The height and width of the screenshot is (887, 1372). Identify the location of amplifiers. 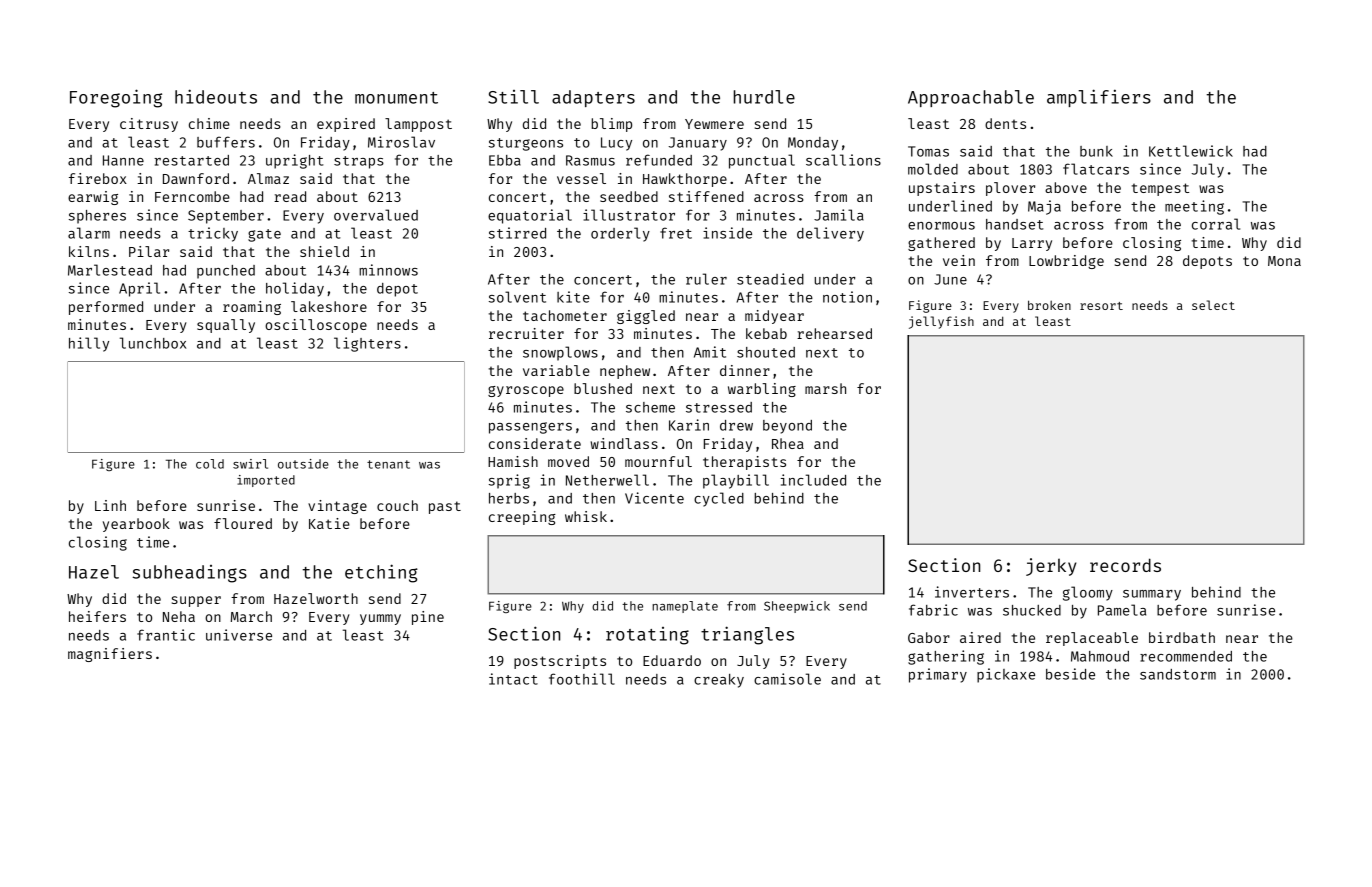
(1099, 98).
